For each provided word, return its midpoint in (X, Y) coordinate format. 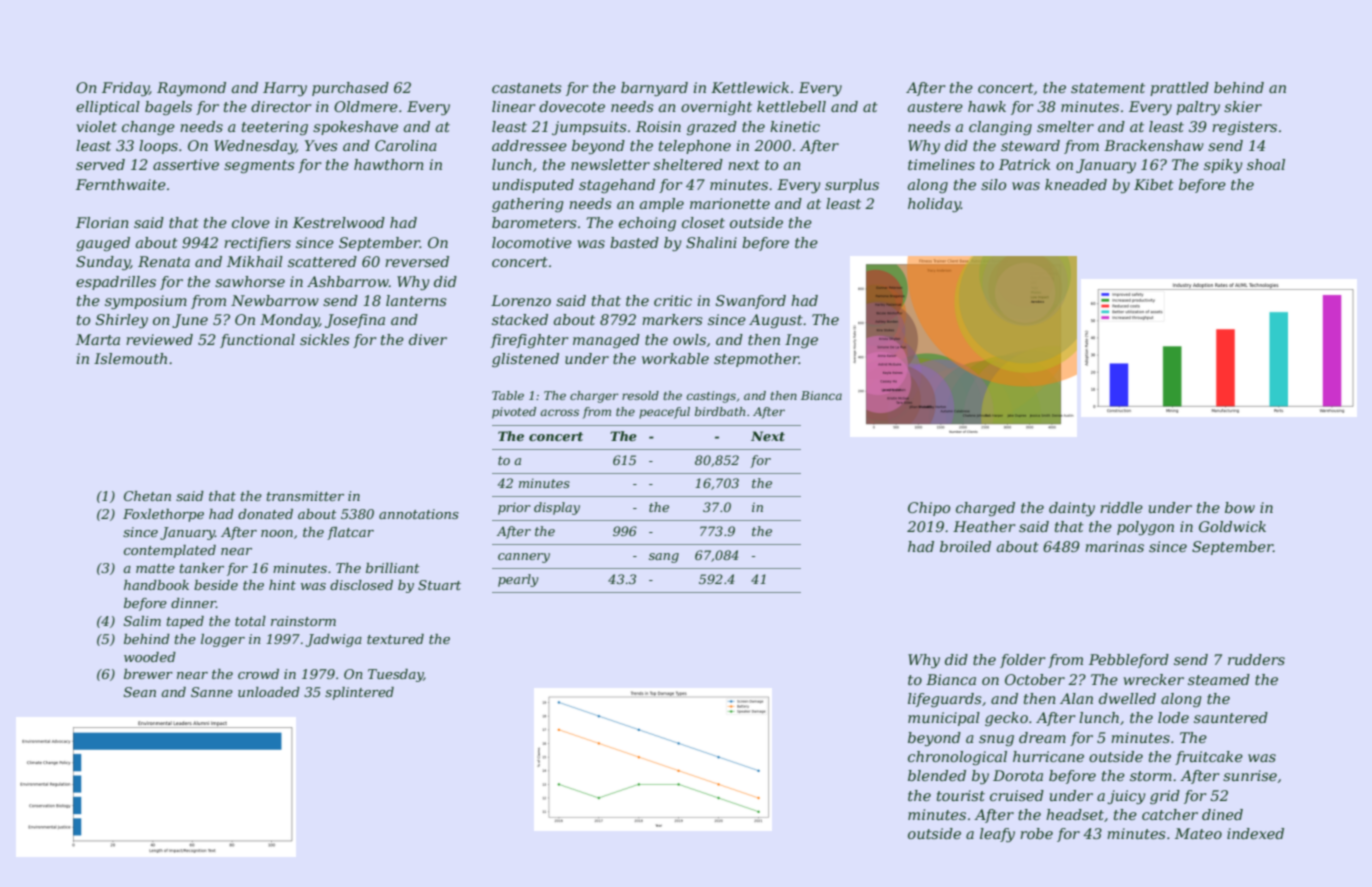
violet (97, 126)
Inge (801, 341)
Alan (1076, 698)
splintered (359, 693)
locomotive (532, 242)
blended (937, 775)
